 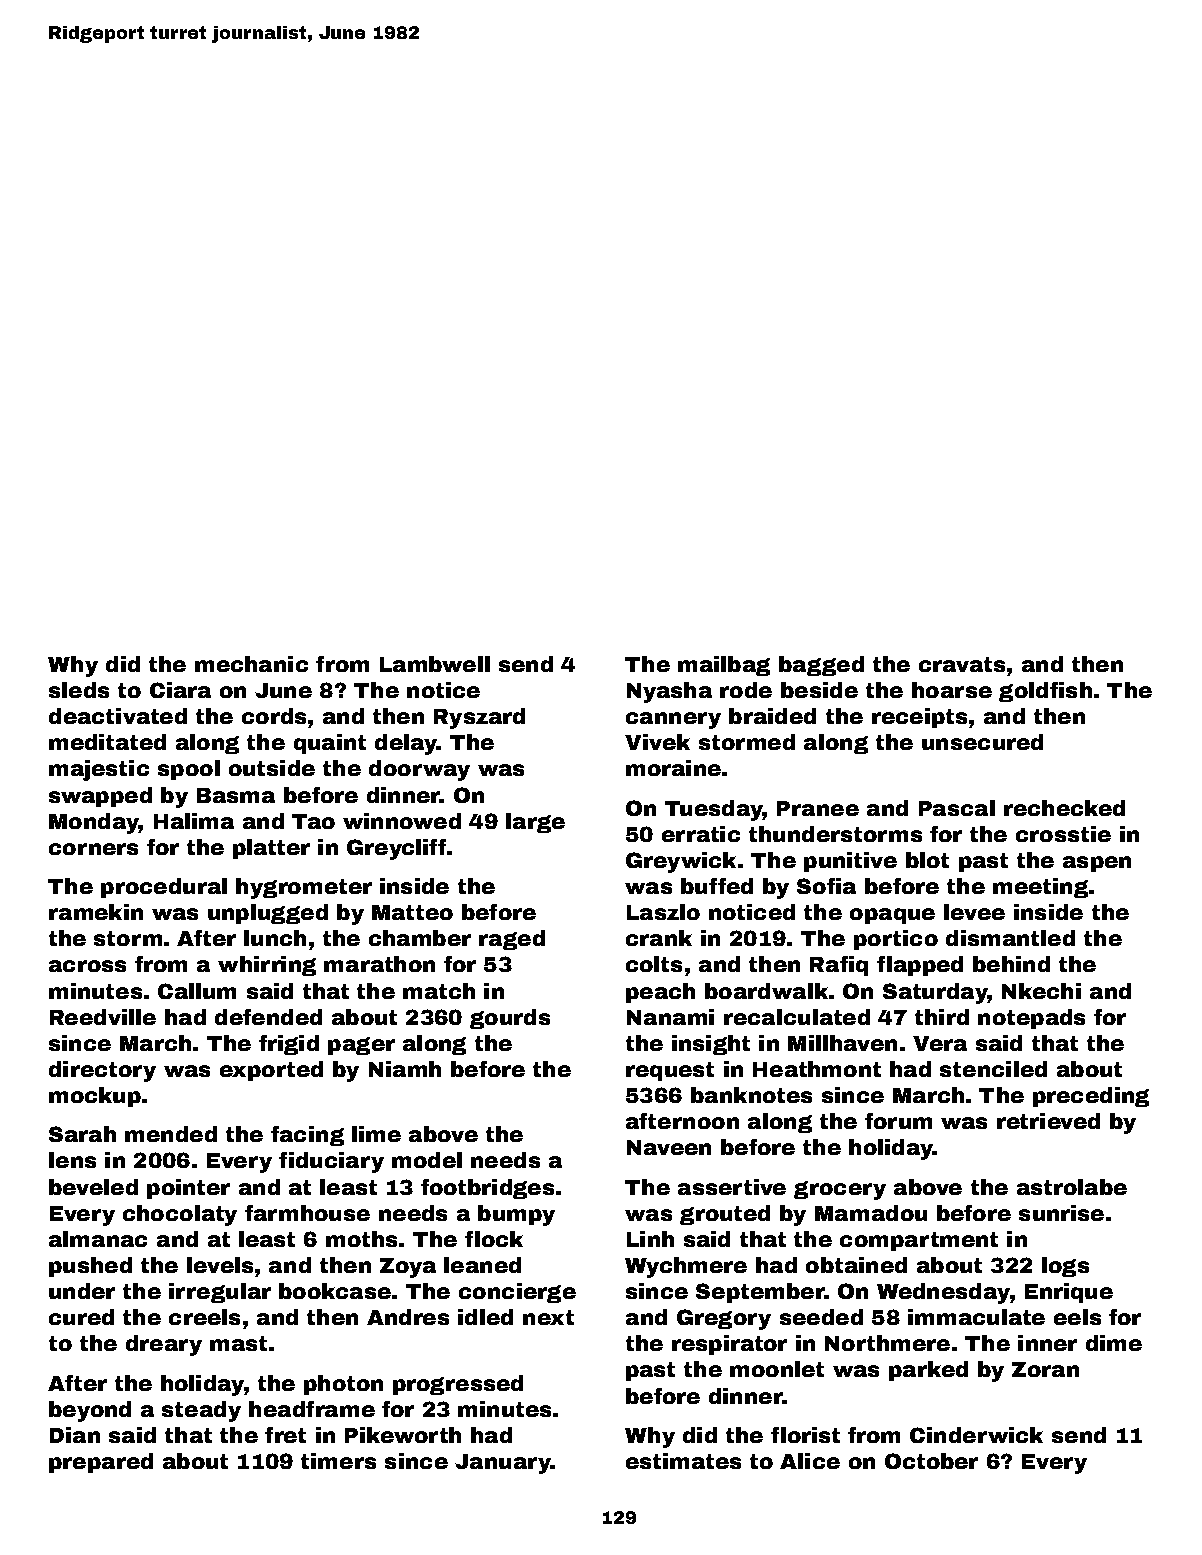 I want to click on spool, so click(x=189, y=770).
